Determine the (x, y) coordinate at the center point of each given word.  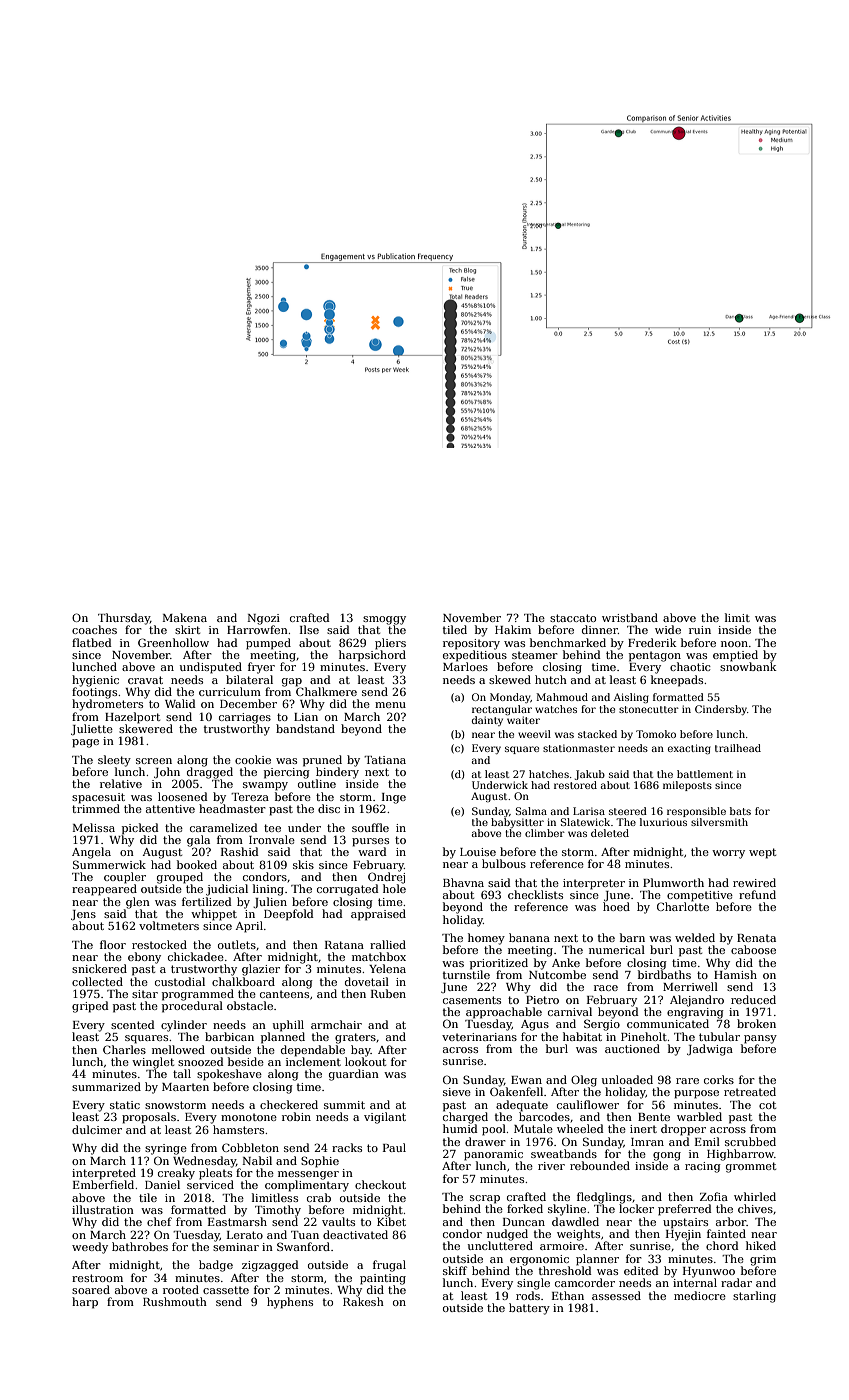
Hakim (513, 629)
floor (113, 944)
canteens (284, 994)
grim (763, 1260)
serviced (210, 1184)
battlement (705, 774)
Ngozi (263, 619)
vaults (338, 1221)
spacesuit (98, 798)
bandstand (305, 728)
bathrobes (140, 1246)
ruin (700, 630)
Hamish (735, 974)
